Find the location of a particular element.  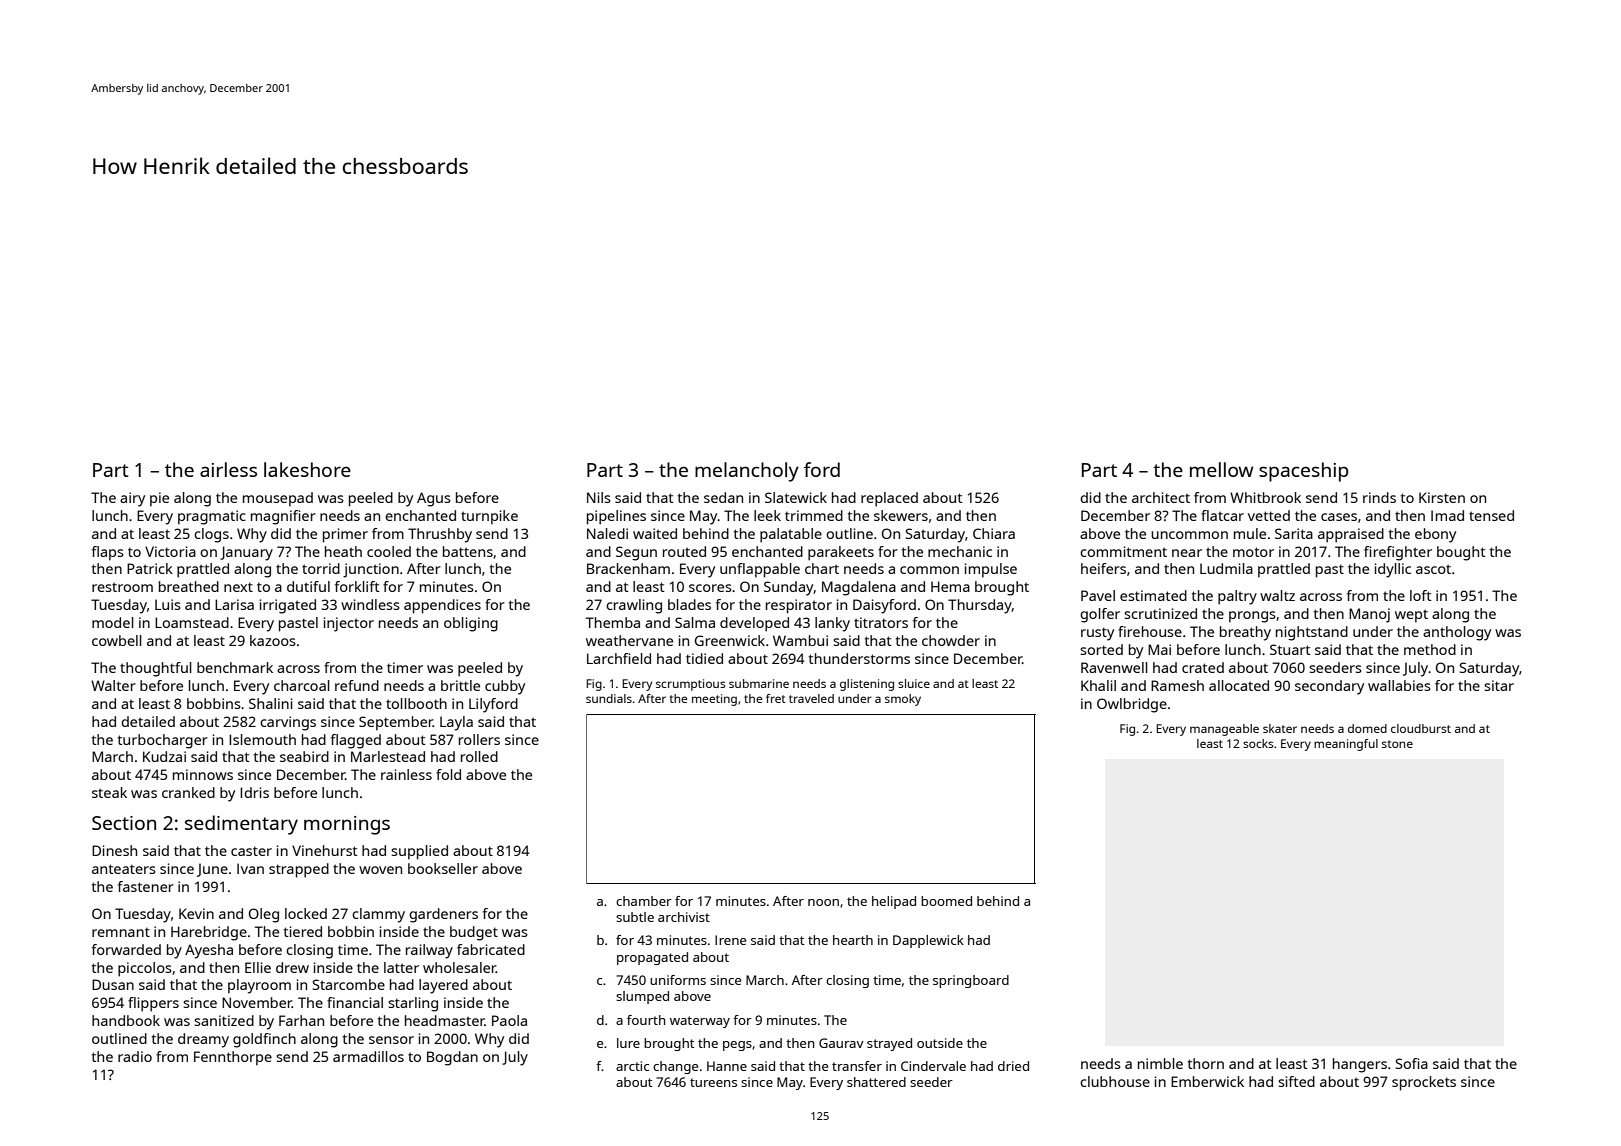

sitar is located at coordinates (1499, 685).
